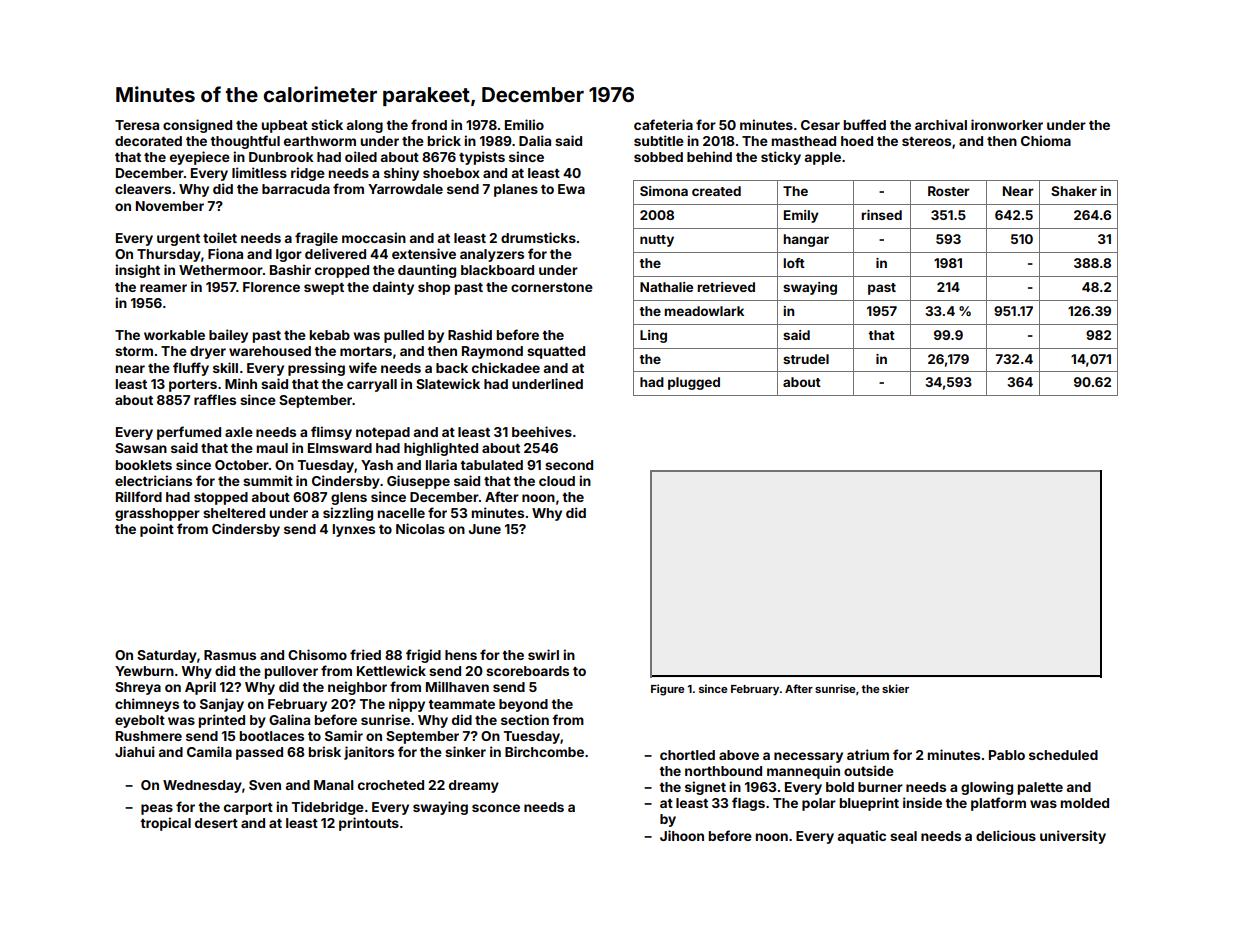  What do you see at coordinates (169, 255) in the image?
I see `Thursday` at bounding box center [169, 255].
